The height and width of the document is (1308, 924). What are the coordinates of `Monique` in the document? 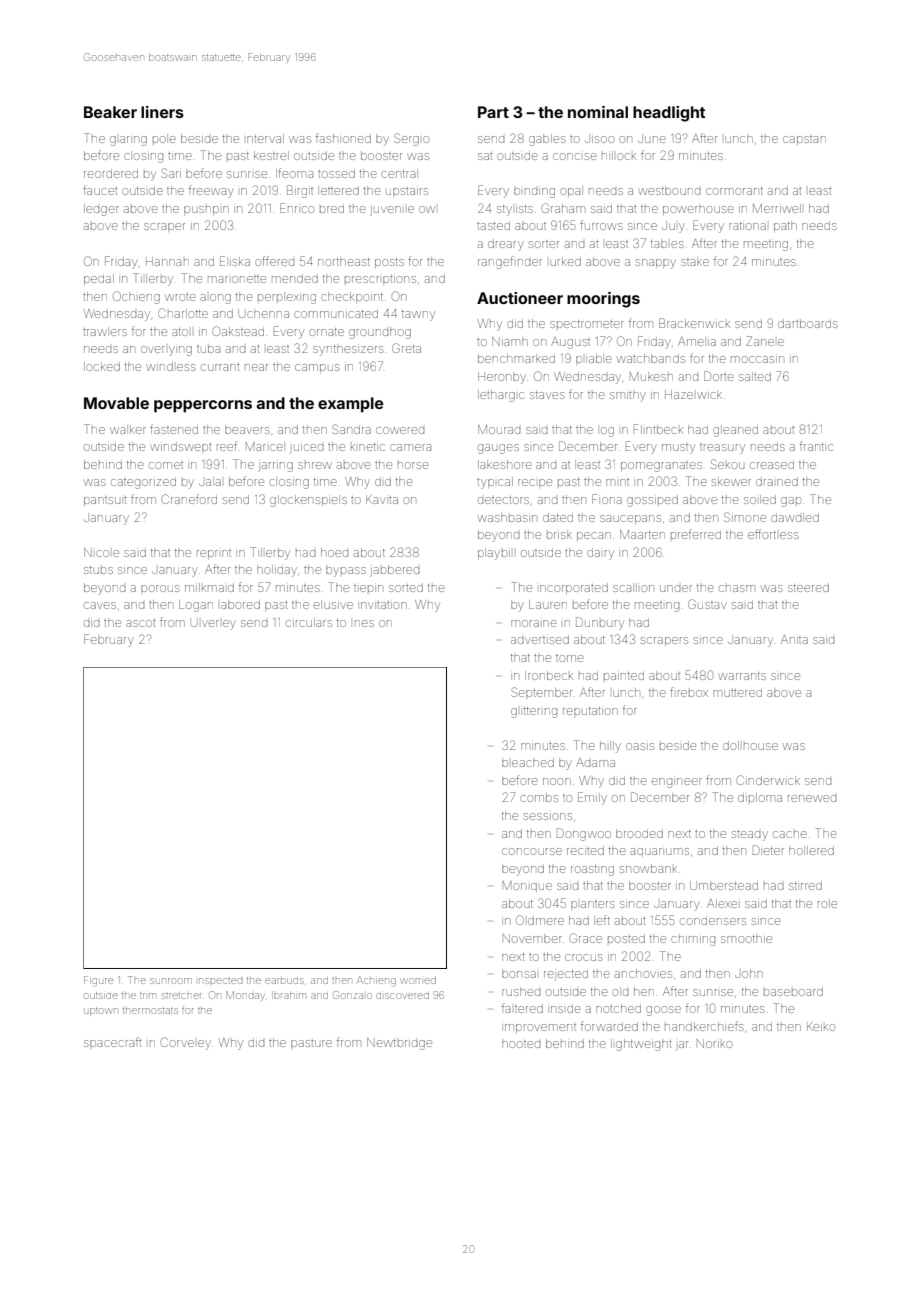 It's located at (527, 886).
